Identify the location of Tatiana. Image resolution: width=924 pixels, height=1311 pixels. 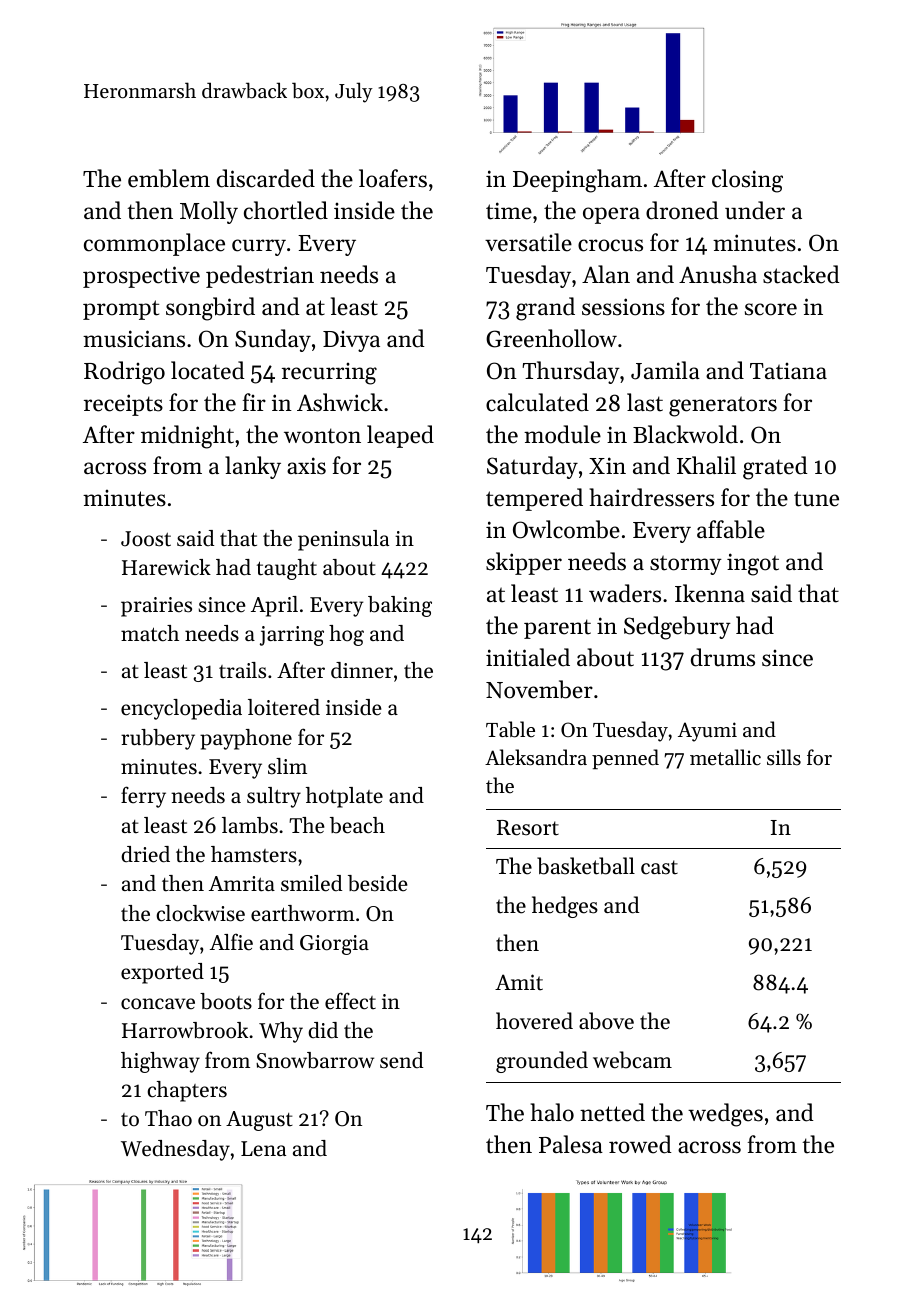
(788, 371).
